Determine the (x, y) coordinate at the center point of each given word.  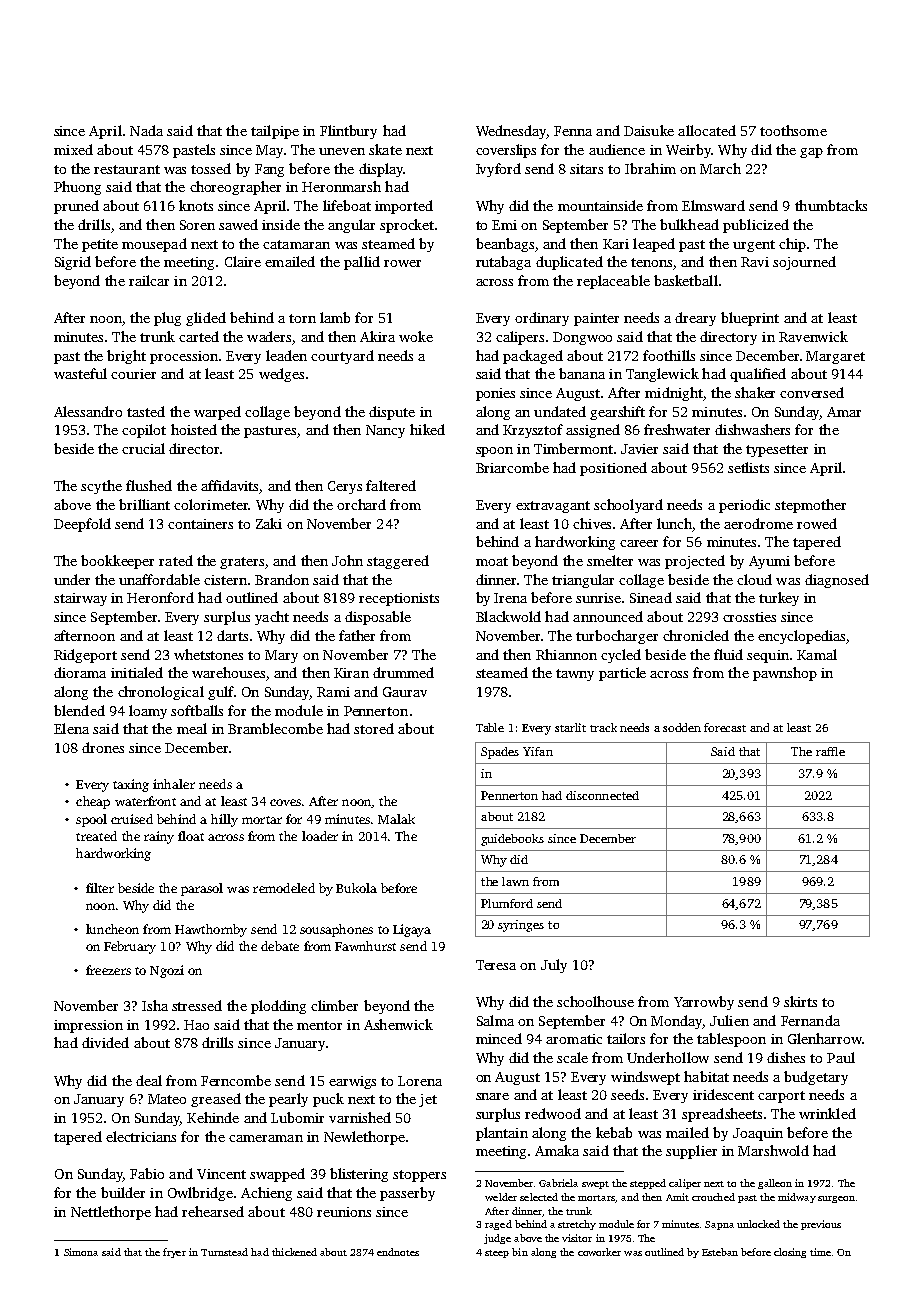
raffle (830, 751)
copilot (144, 431)
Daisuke (649, 130)
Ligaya (412, 930)
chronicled (696, 635)
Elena (71, 728)
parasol (202, 889)
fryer (174, 1253)
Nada (146, 130)
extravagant (553, 507)
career (639, 543)
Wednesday (511, 132)
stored (374, 728)
